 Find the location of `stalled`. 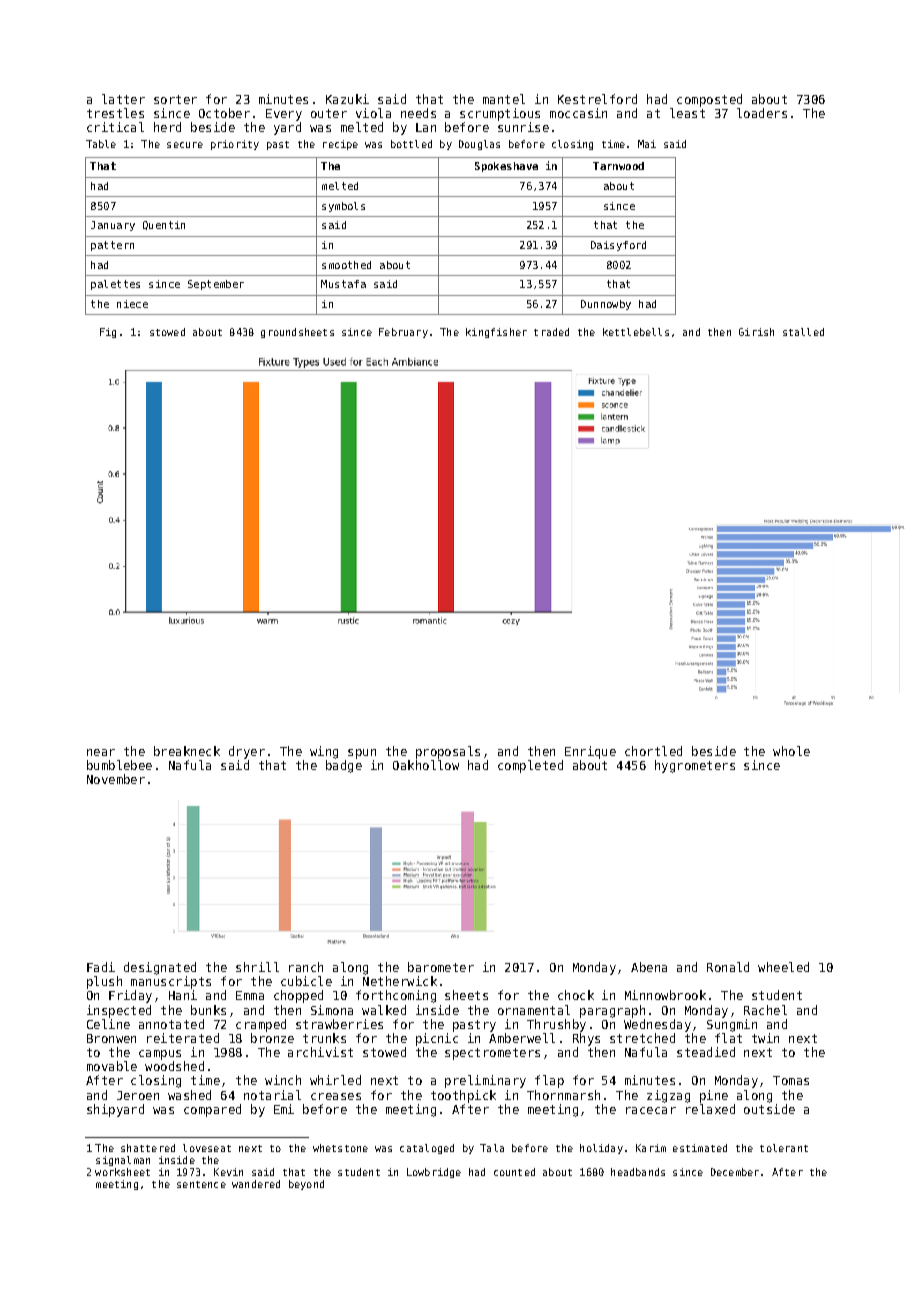

stalled is located at coordinates (803, 332).
